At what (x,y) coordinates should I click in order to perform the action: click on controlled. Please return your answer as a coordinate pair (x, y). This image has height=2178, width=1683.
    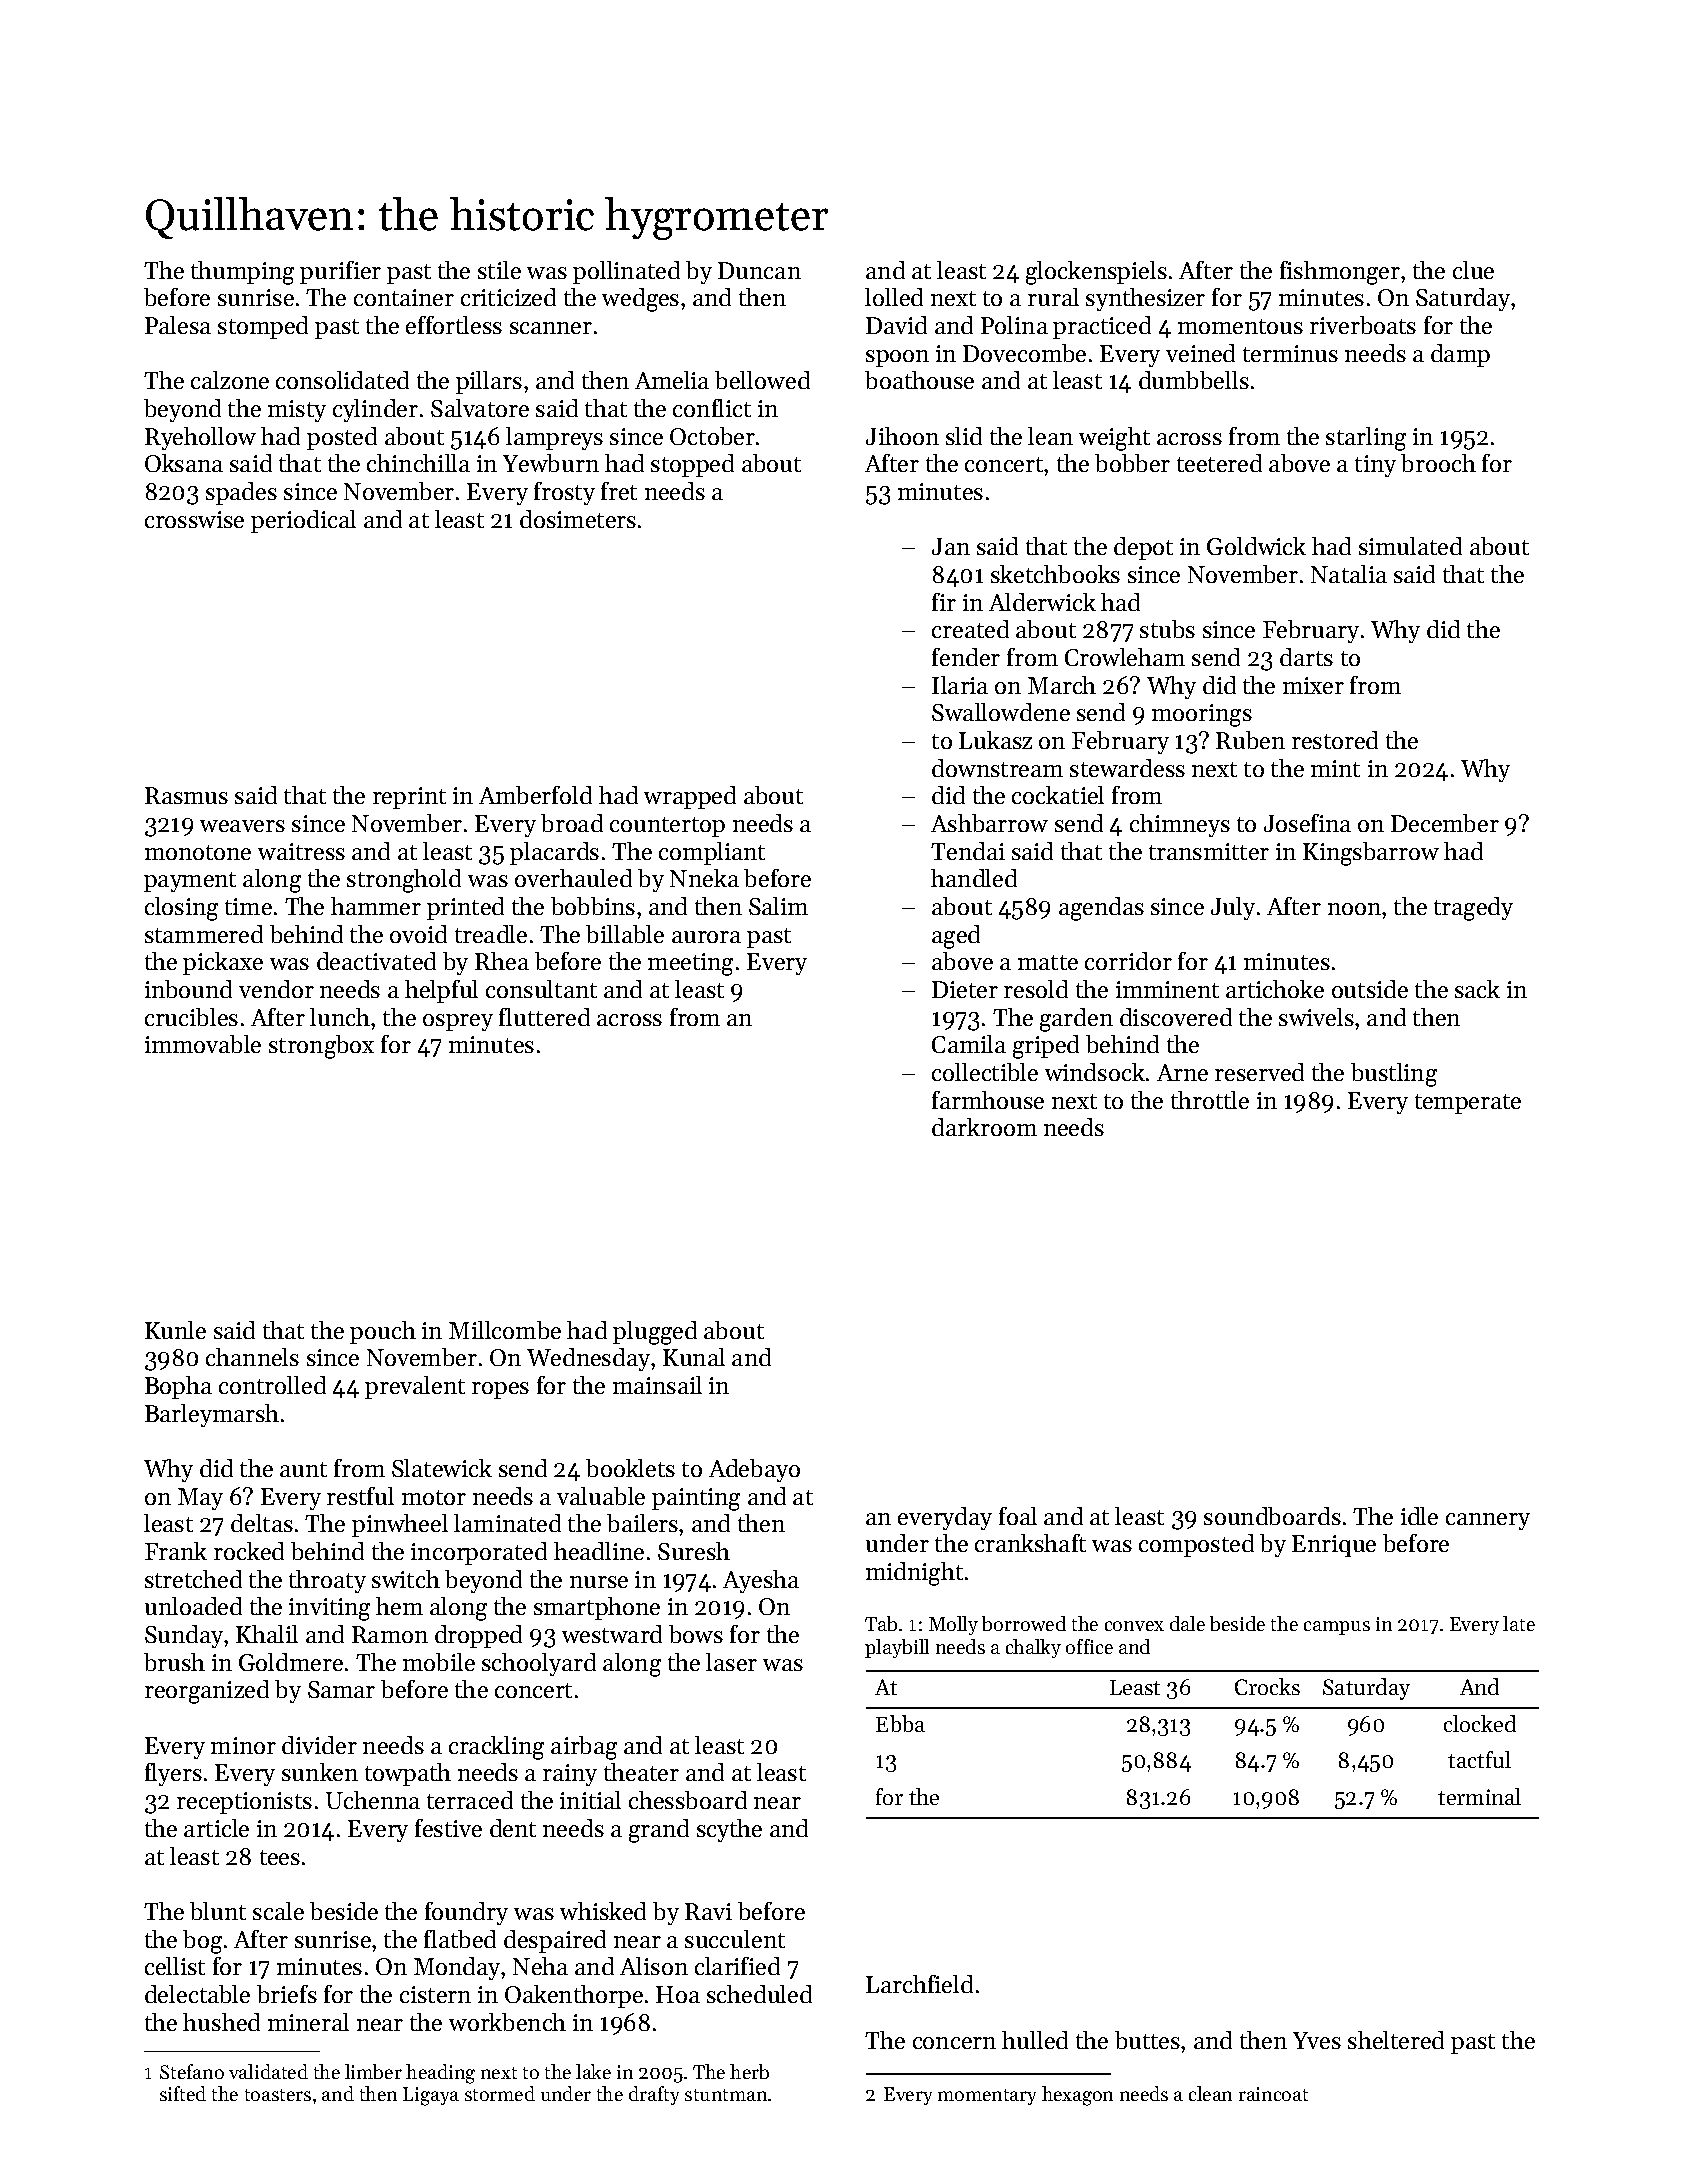
    Looking at the image, I should click on (272, 1385).
